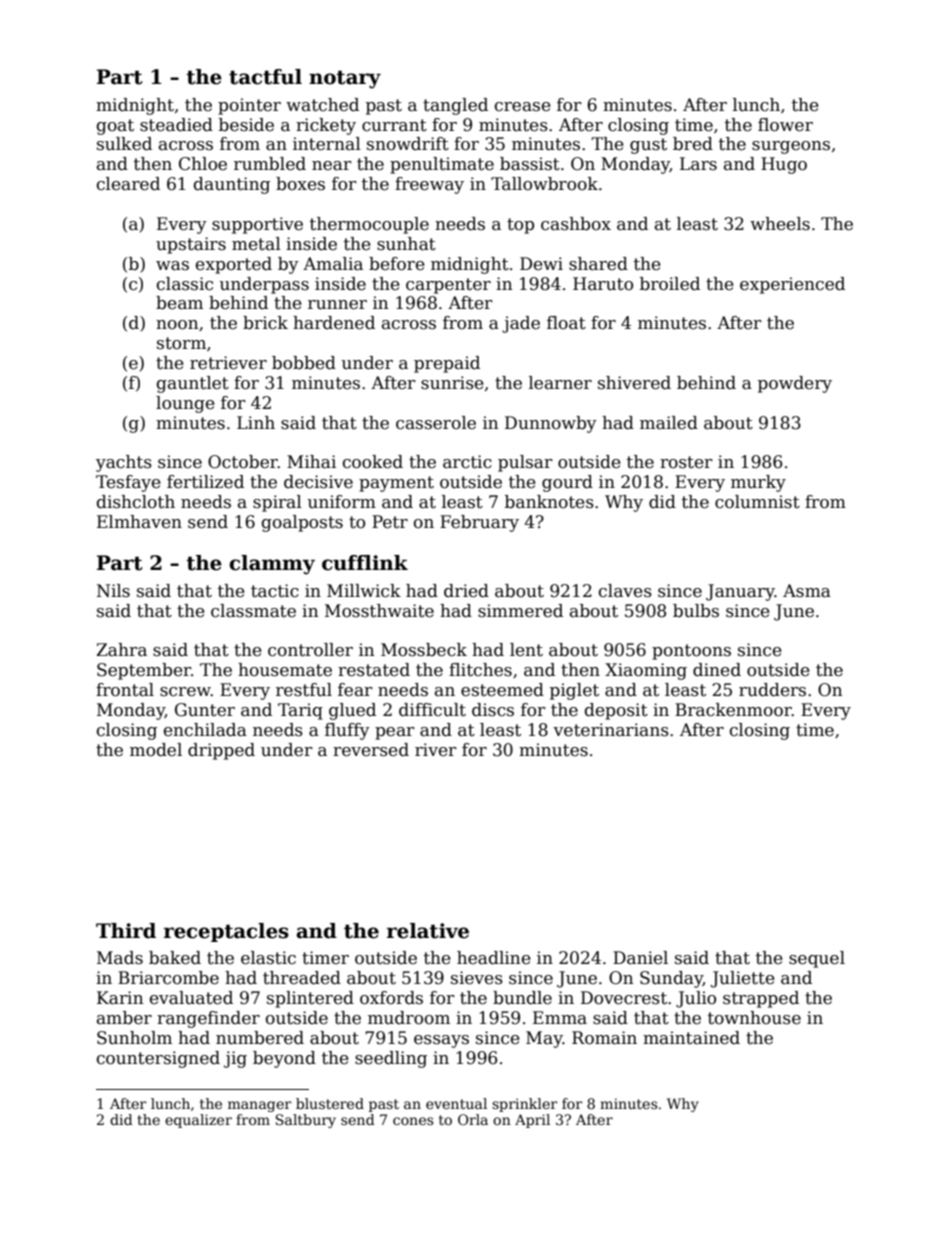 The image size is (952, 1233). I want to click on dried, so click(466, 591).
